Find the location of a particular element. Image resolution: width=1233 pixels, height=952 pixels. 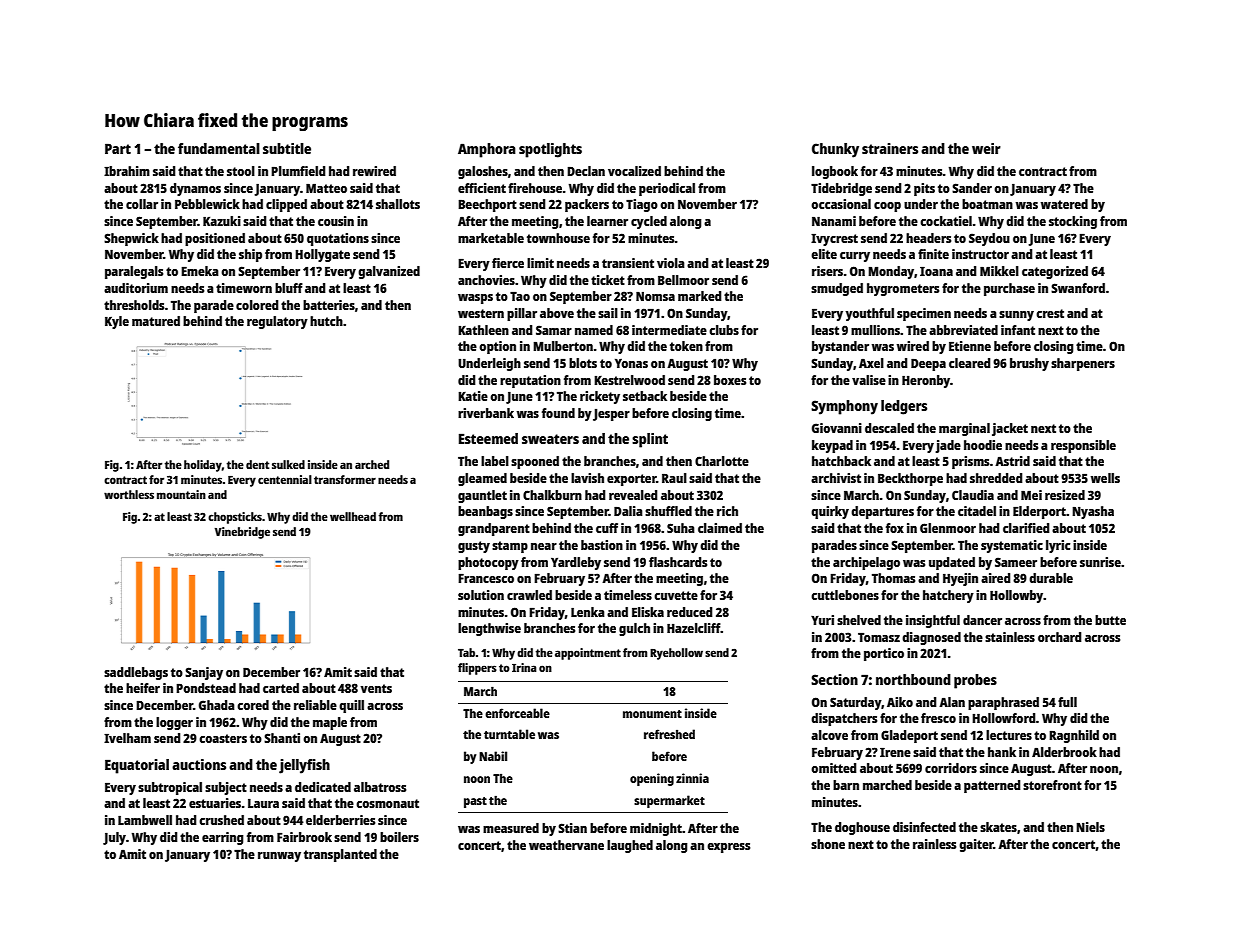

hatchback is located at coordinates (841, 461).
